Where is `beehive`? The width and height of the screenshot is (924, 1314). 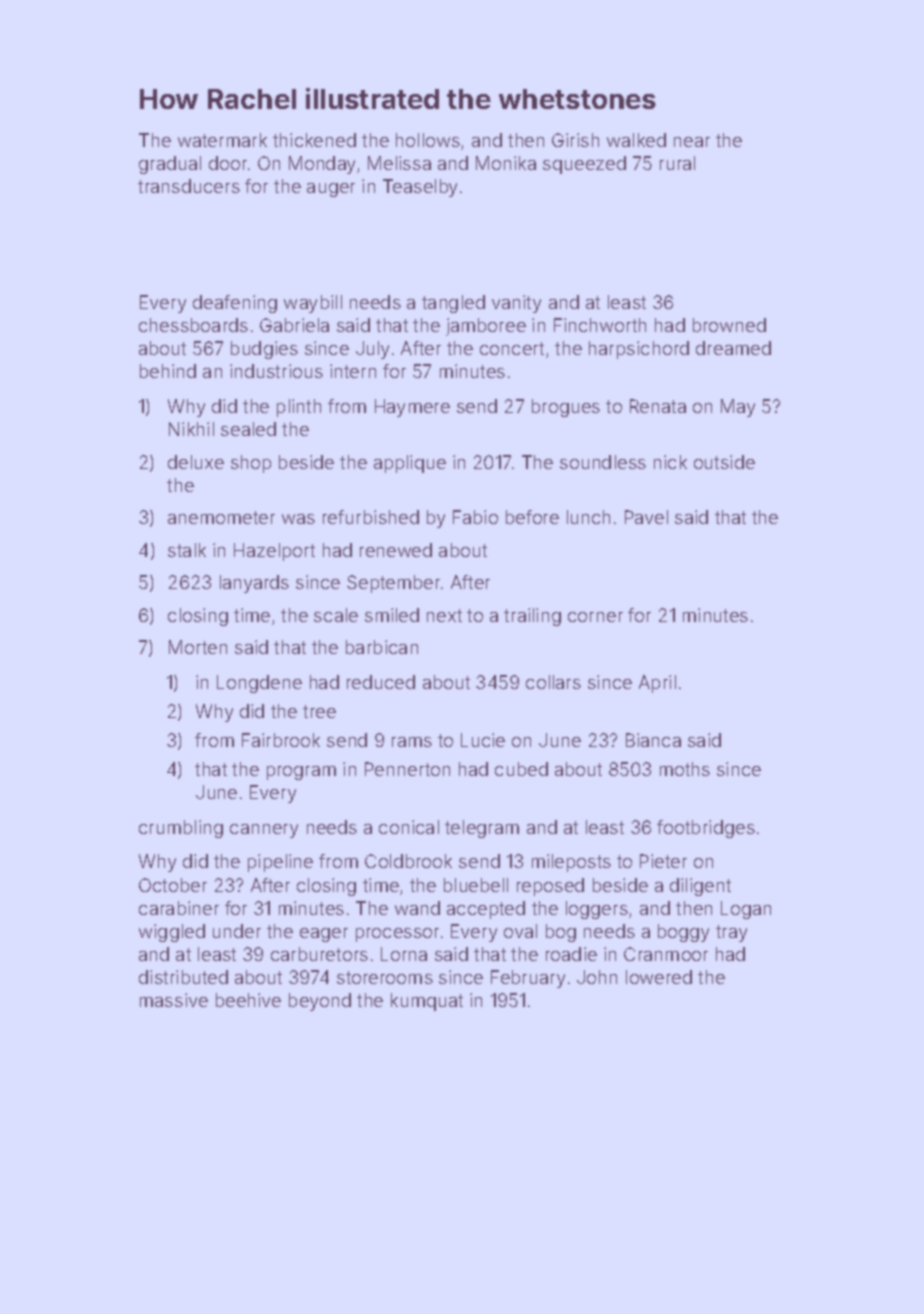 beehive is located at coordinates (248, 1000).
